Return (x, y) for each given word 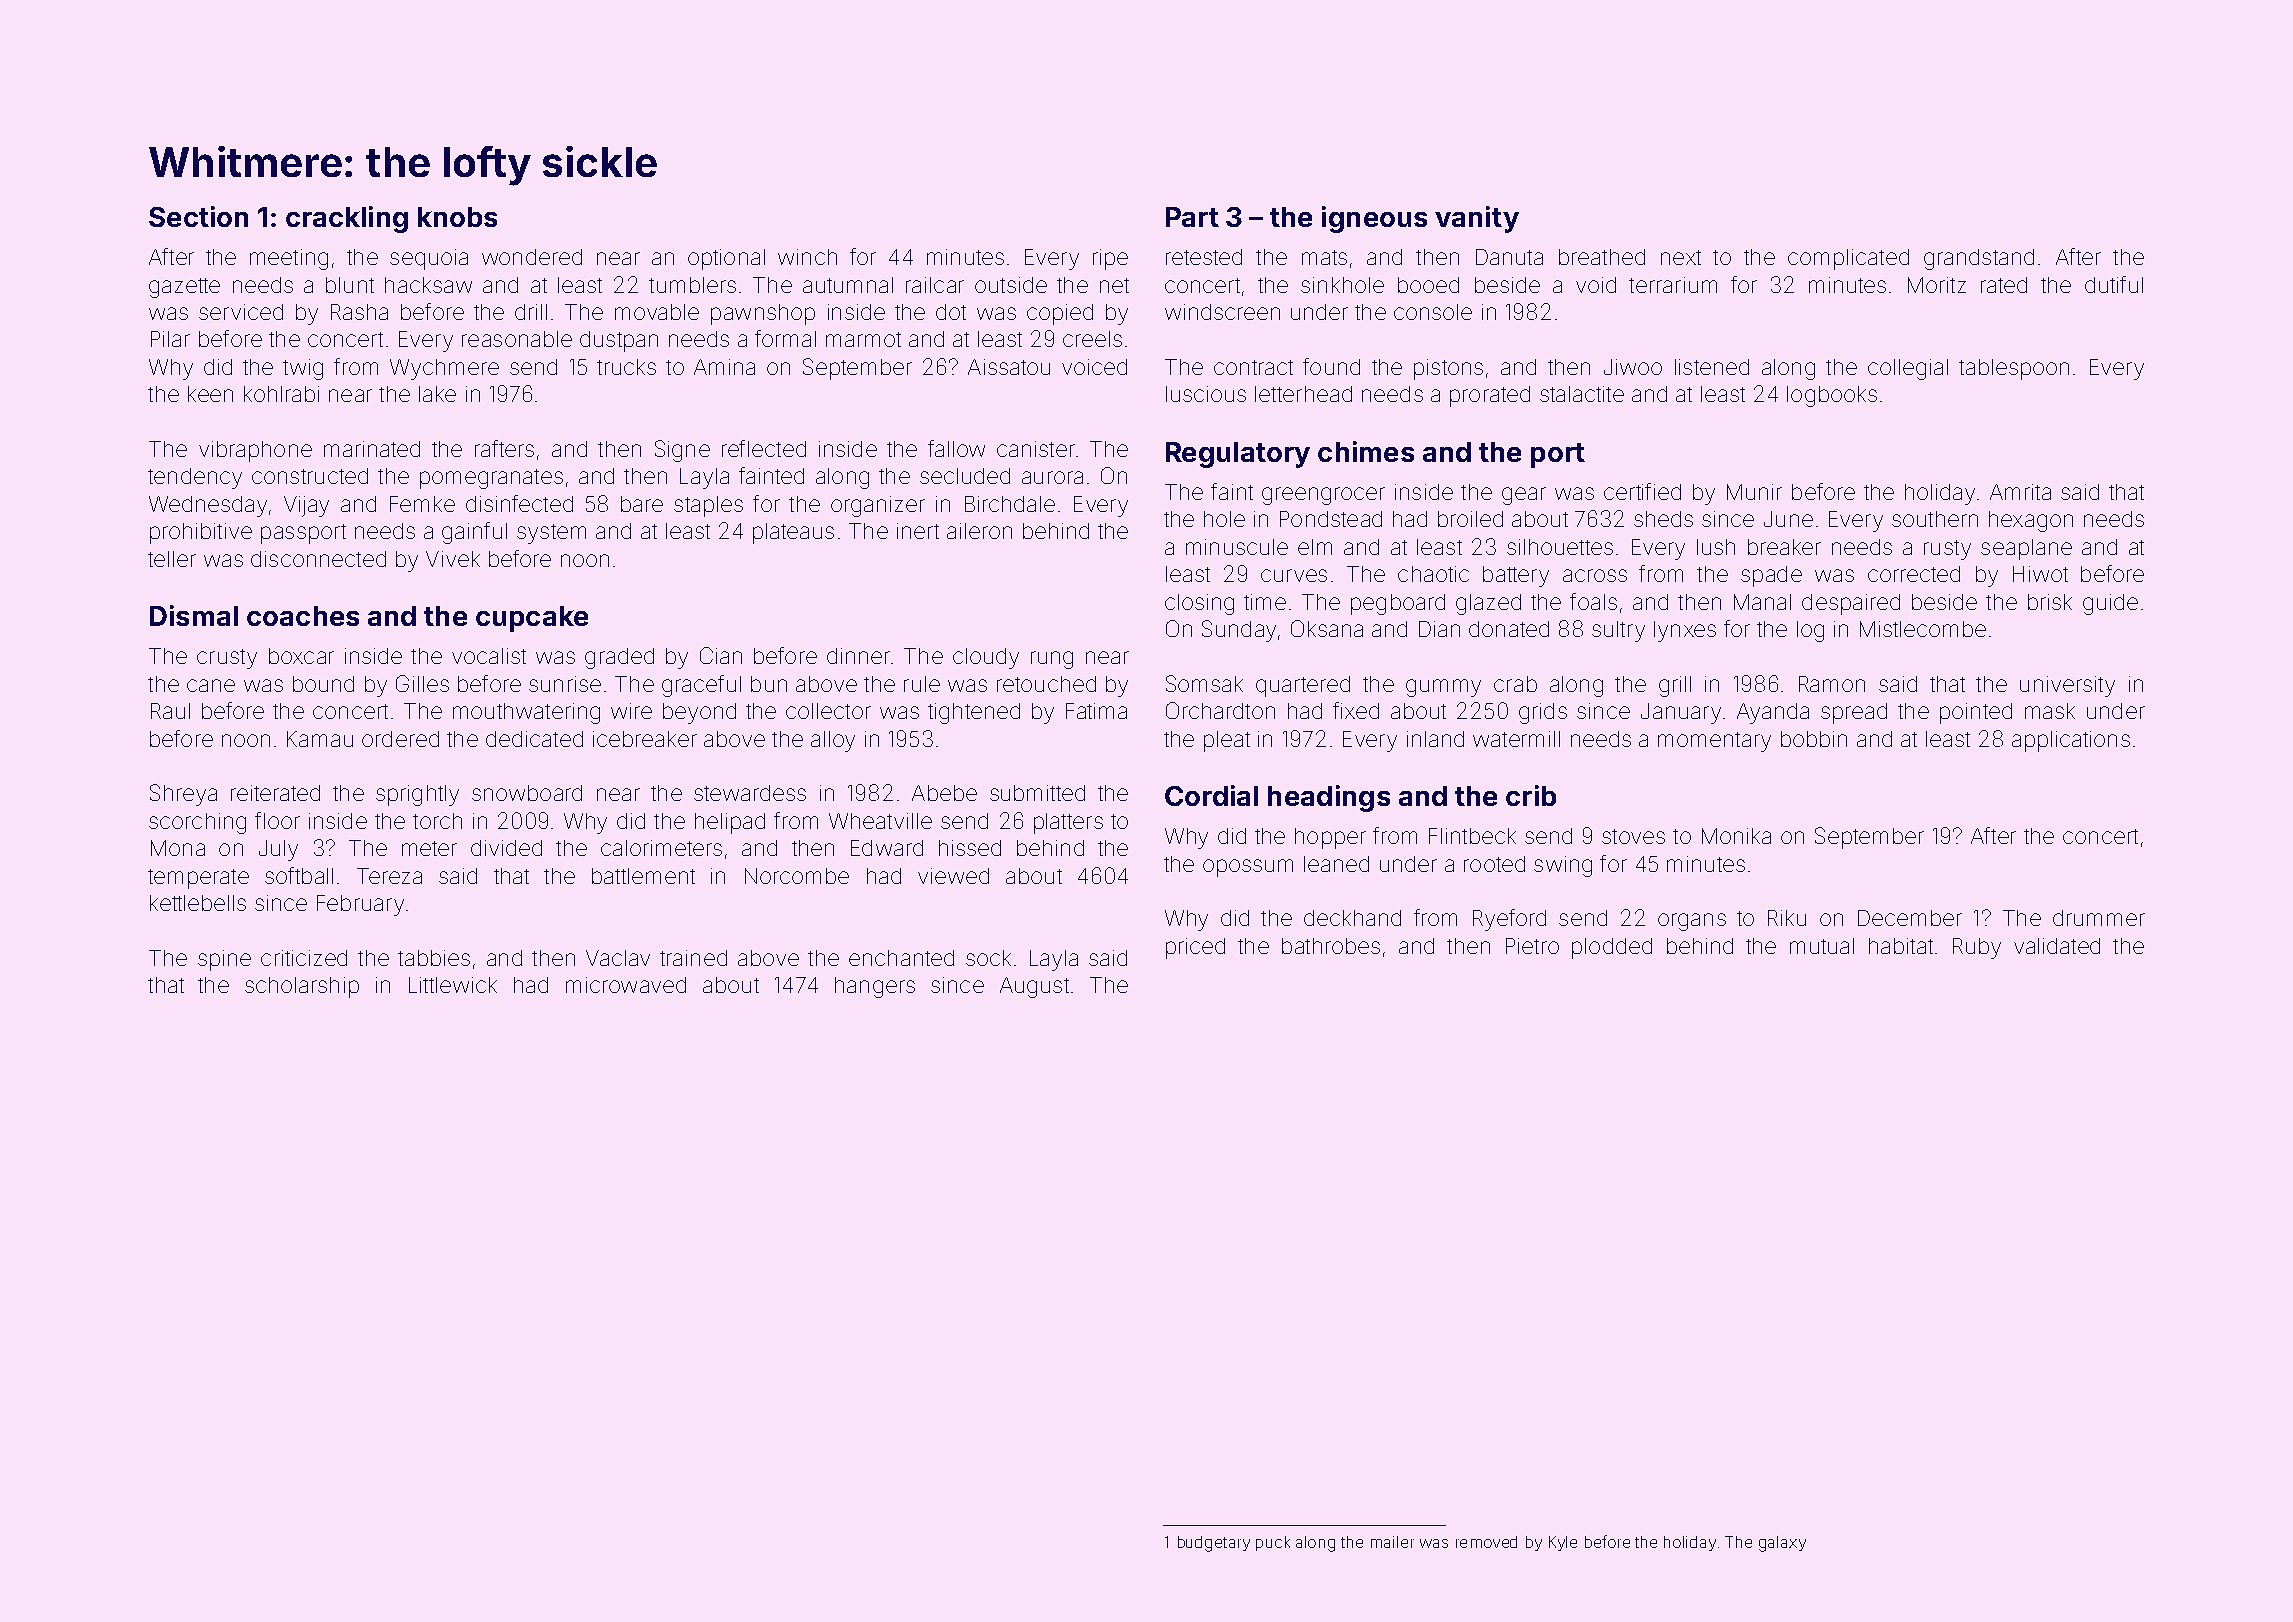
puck (1273, 1543)
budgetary (1214, 1544)
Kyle (1563, 1543)
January (1681, 713)
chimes (1366, 451)
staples (708, 506)
